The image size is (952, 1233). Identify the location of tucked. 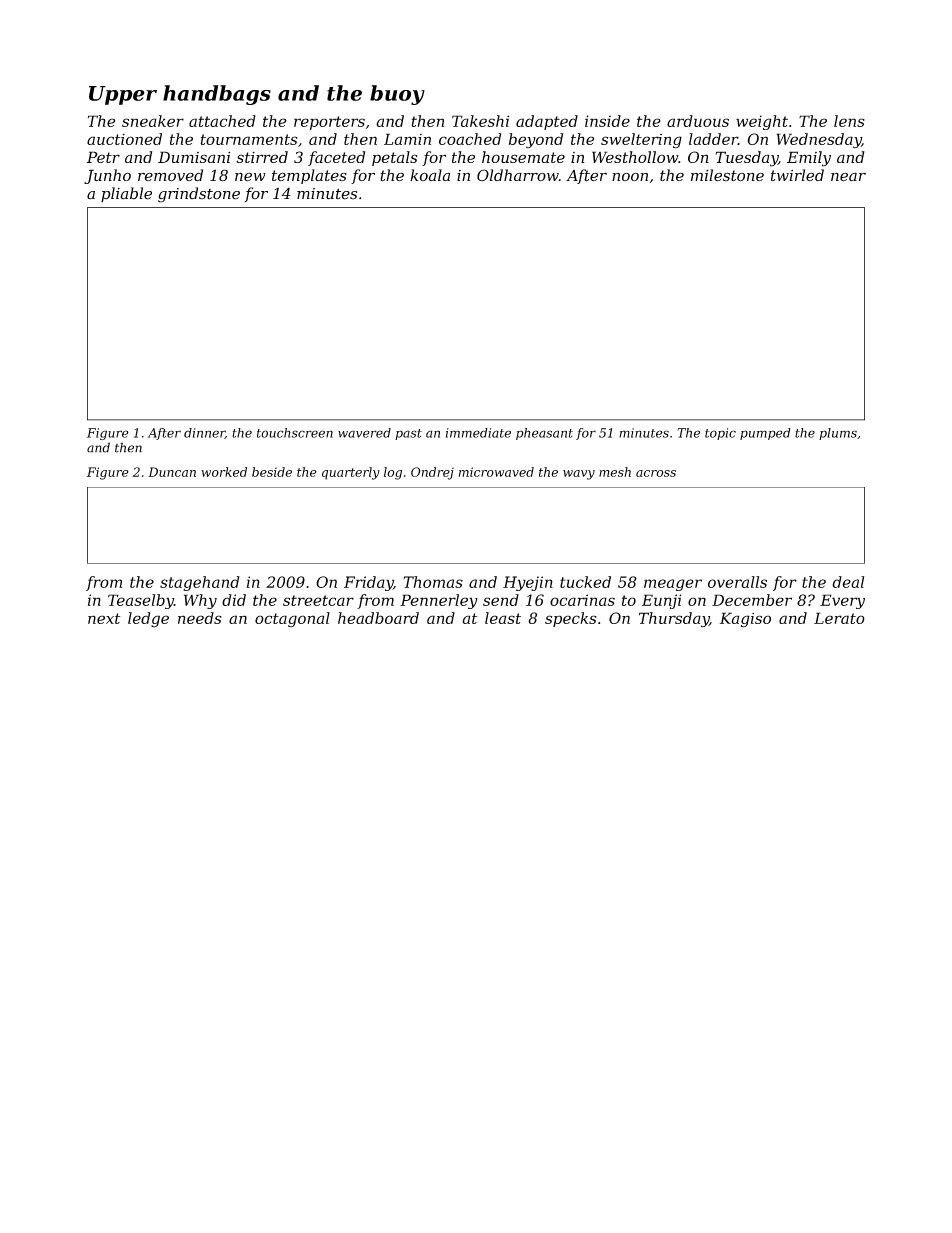
(585, 582).
